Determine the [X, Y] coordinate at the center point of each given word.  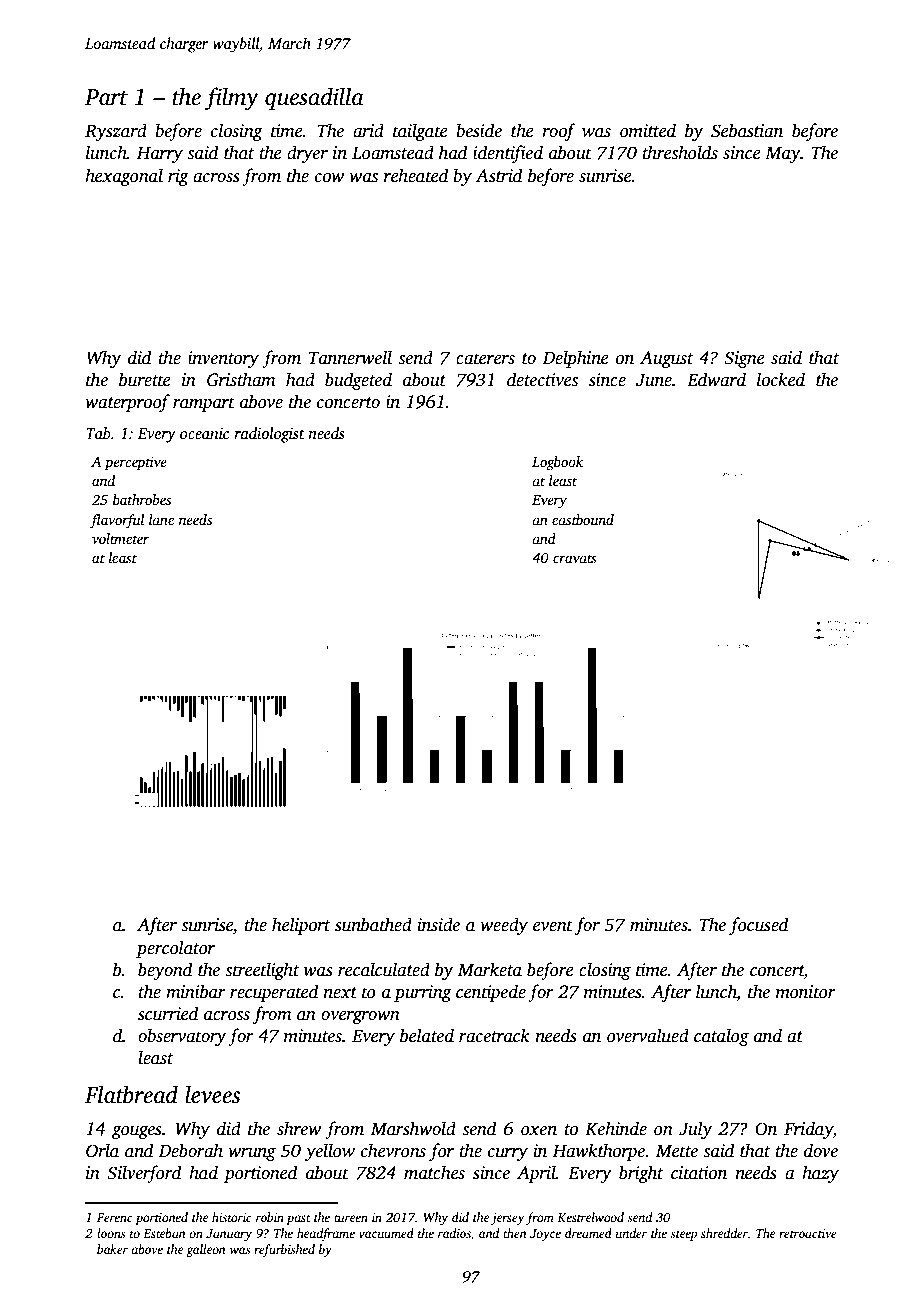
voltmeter [120, 538]
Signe [744, 359]
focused [758, 926]
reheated [416, 175]
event [553, 926]
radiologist [269, 435]
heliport [301, 926]
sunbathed [373, 924]
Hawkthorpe [598, 1152]
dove [821, 1150]
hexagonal [124, 177]
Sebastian [747, 130]
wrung [252, 1154]
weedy [504, 926]
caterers [485, 359]
